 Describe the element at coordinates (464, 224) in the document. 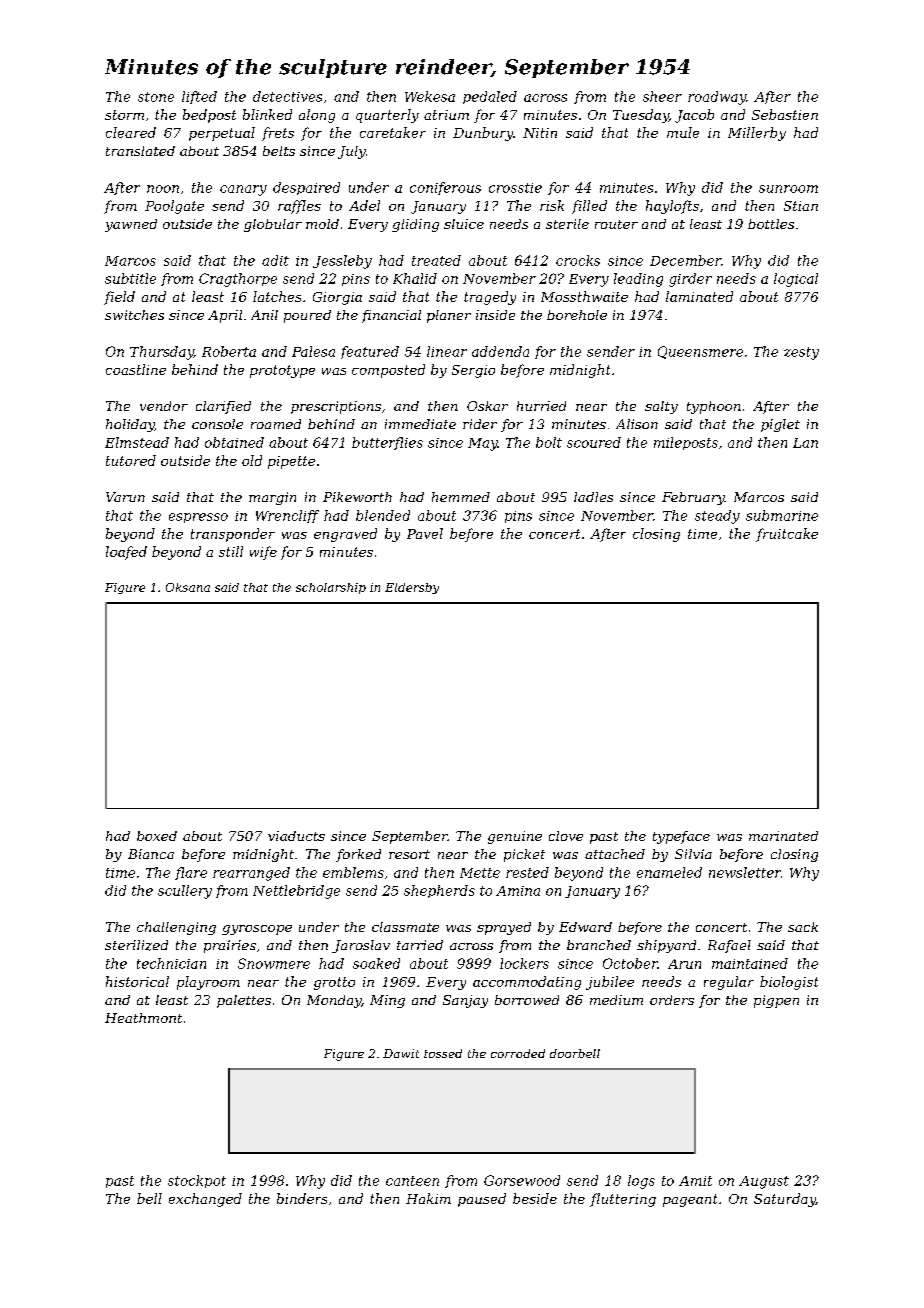

I see `sluice` at that location.
